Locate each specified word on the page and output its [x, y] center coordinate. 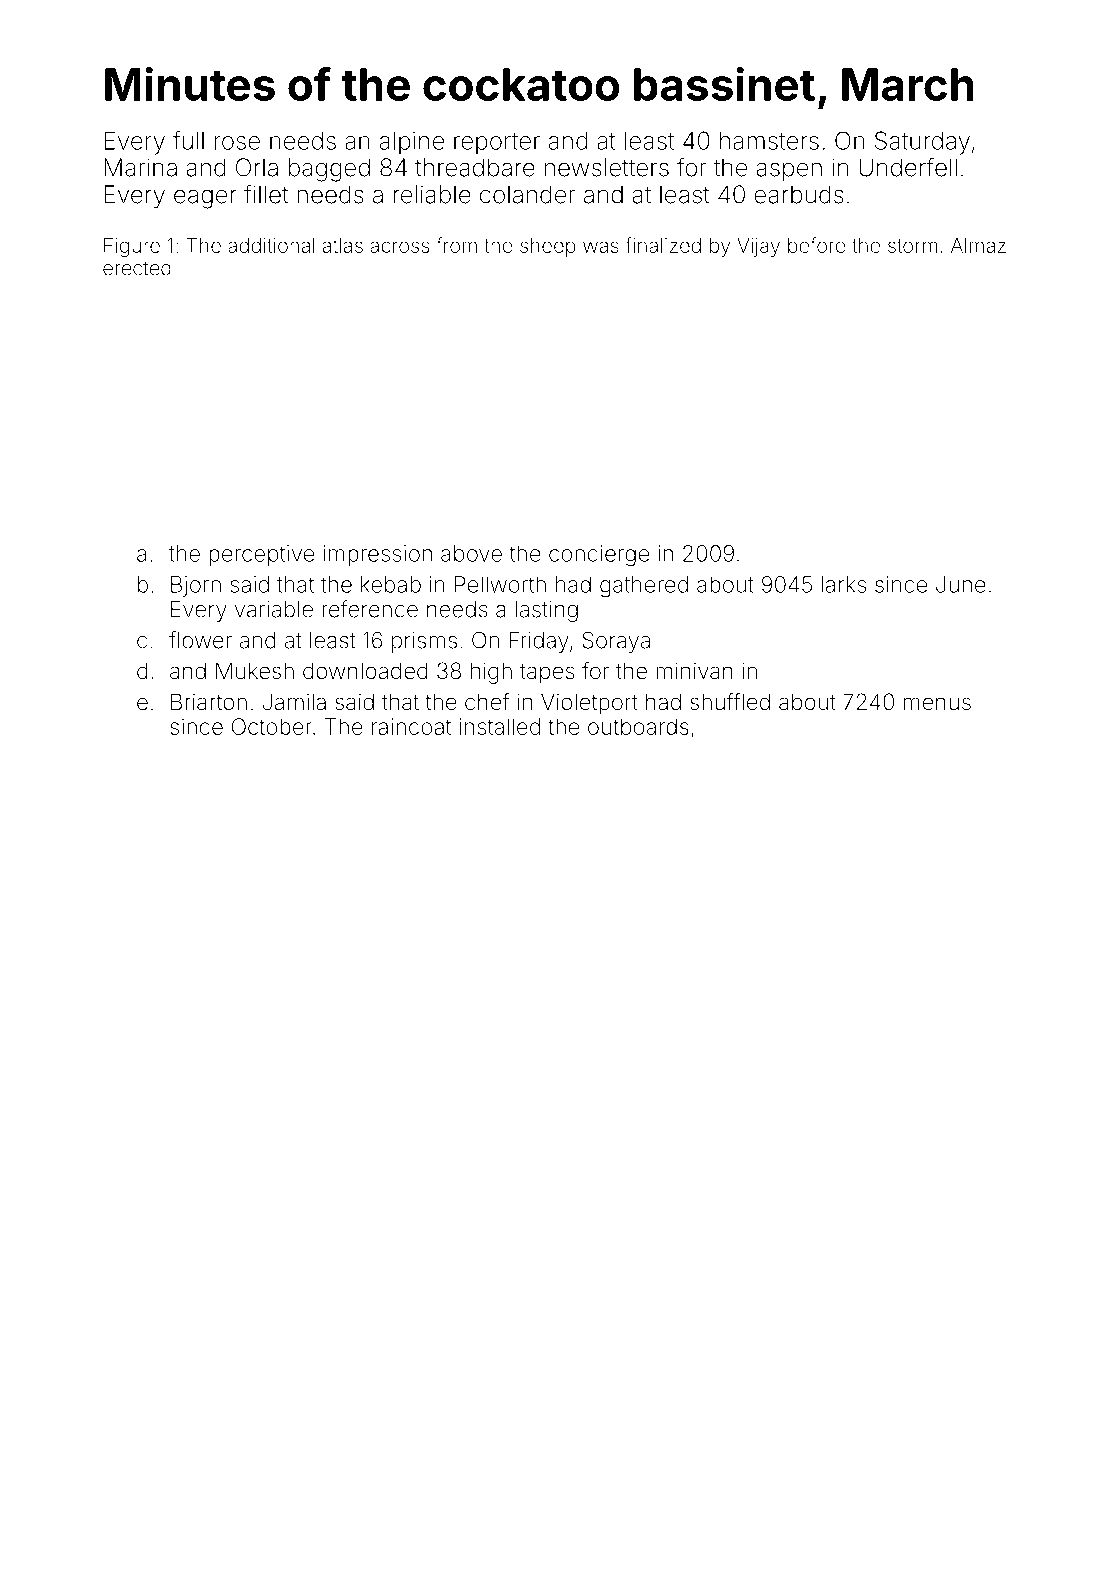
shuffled [730, 702]
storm [912, 246]
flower [200, 640]
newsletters [607, 167]
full [188, 140]
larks [844, 584]
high [491, 673]
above [471, 553]
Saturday [922, 143]
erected [137, 268]
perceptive [261, 555]
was [601, 247]
